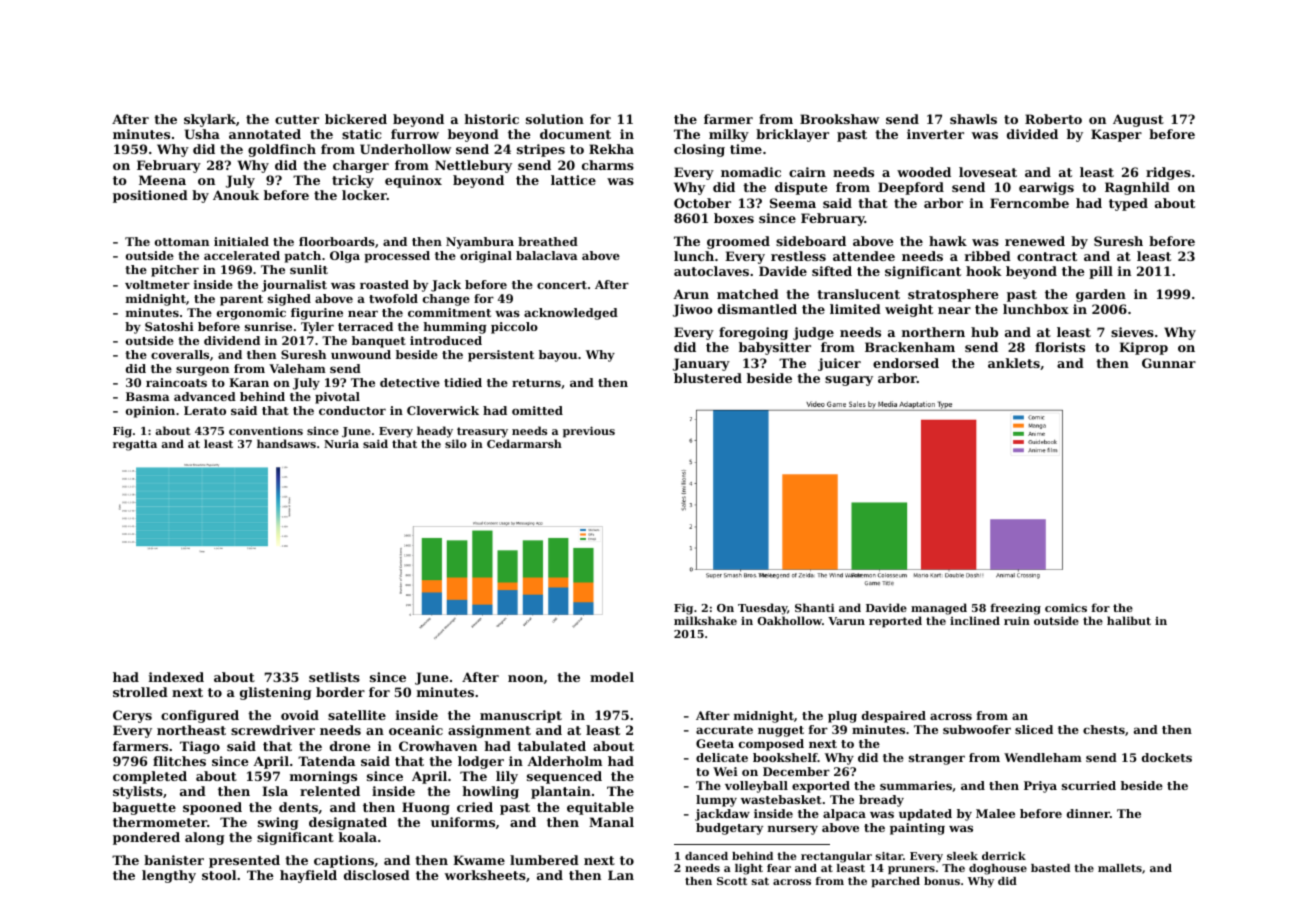  I want to click on setlists, so click(334, 677).
